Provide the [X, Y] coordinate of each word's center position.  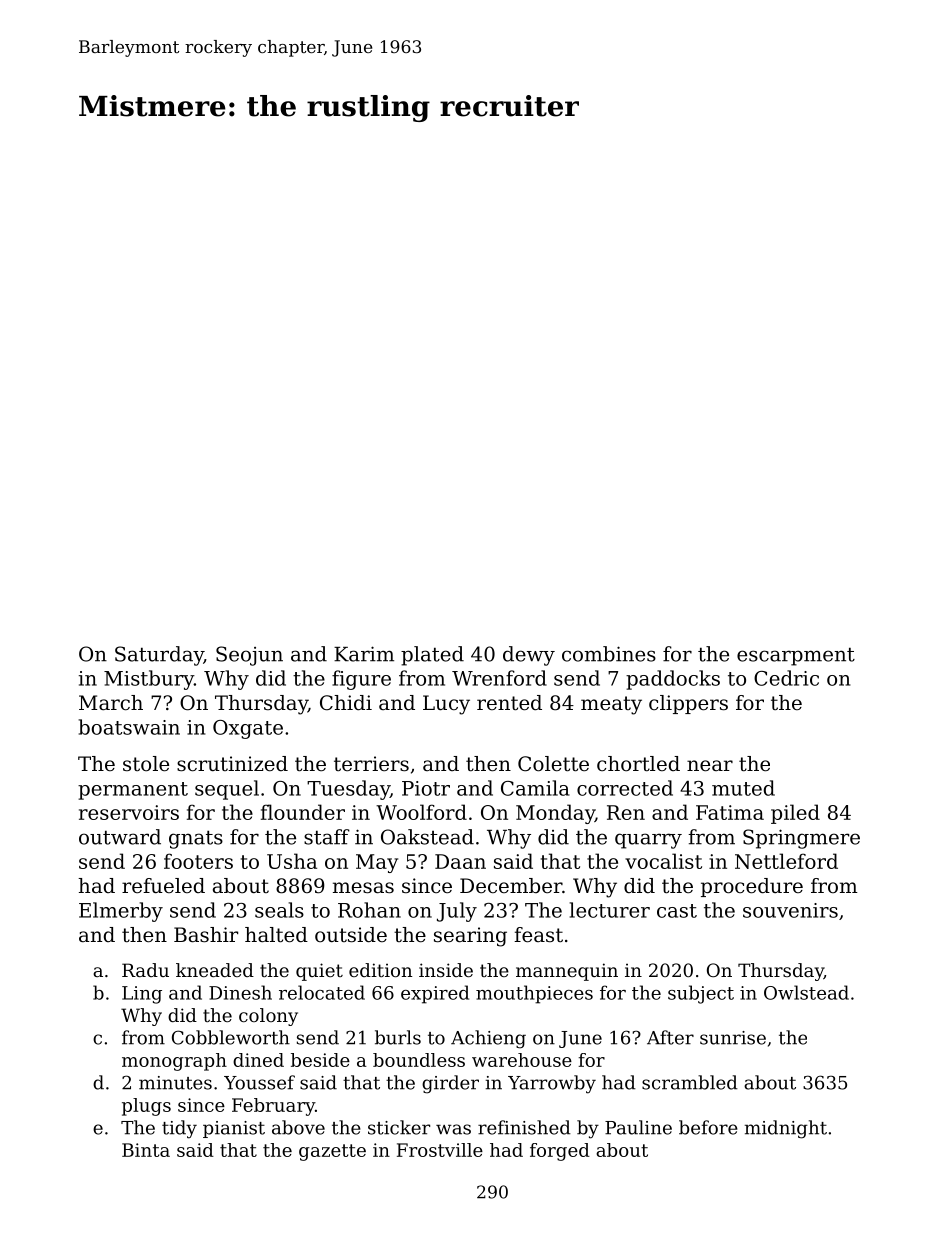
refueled [163, 885]
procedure [752, 887]
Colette [553, 764]
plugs [146, 1107]
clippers [688, 704]
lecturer [610, 910]
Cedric [786, 678]
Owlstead [806, 992]
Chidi [346, 703]
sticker [399, 1127]
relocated [322, 992]
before [708, 1127]
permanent [133, 791]
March [111, 703]
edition [380, 970]
